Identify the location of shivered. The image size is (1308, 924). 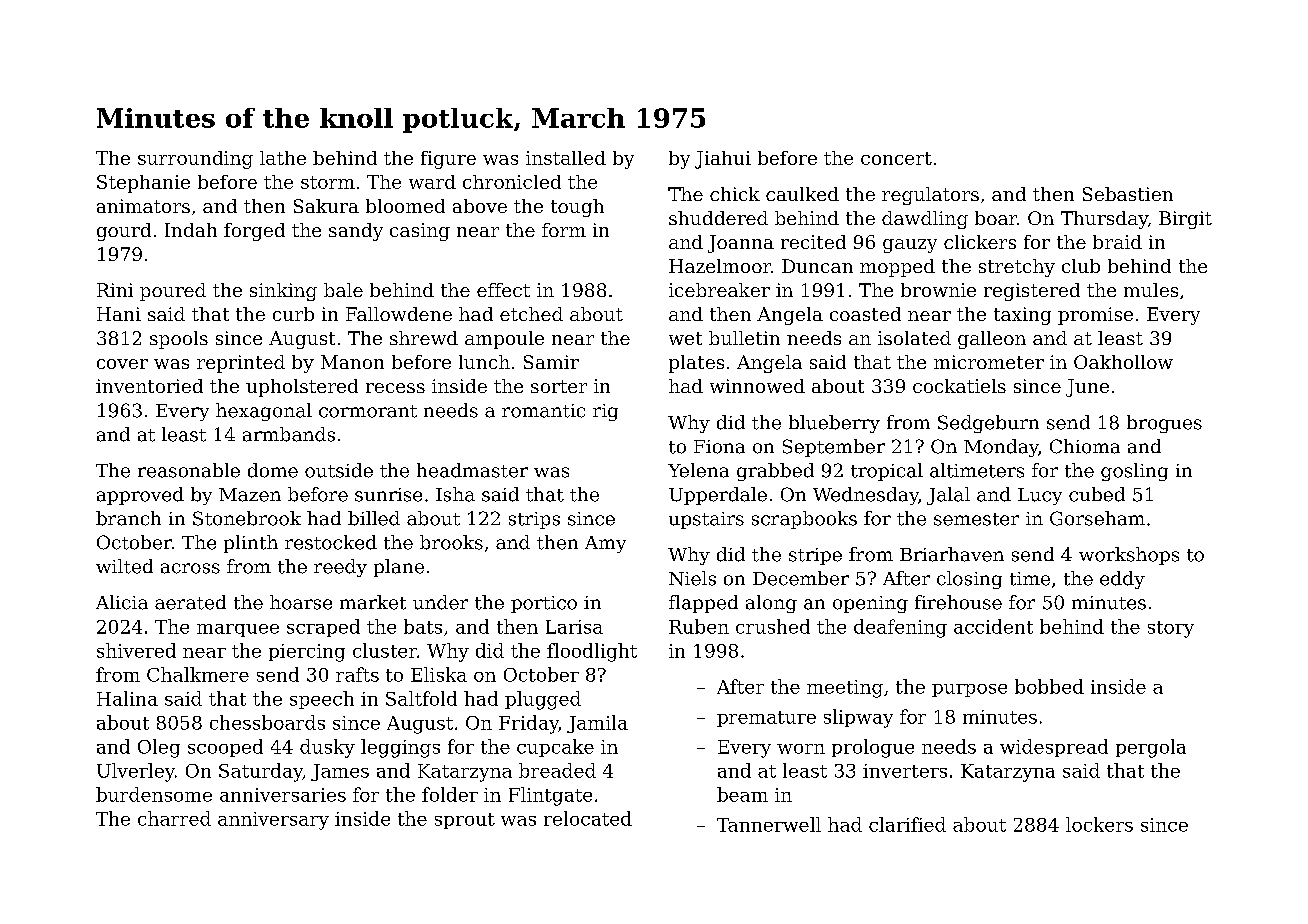
(136, 650).
